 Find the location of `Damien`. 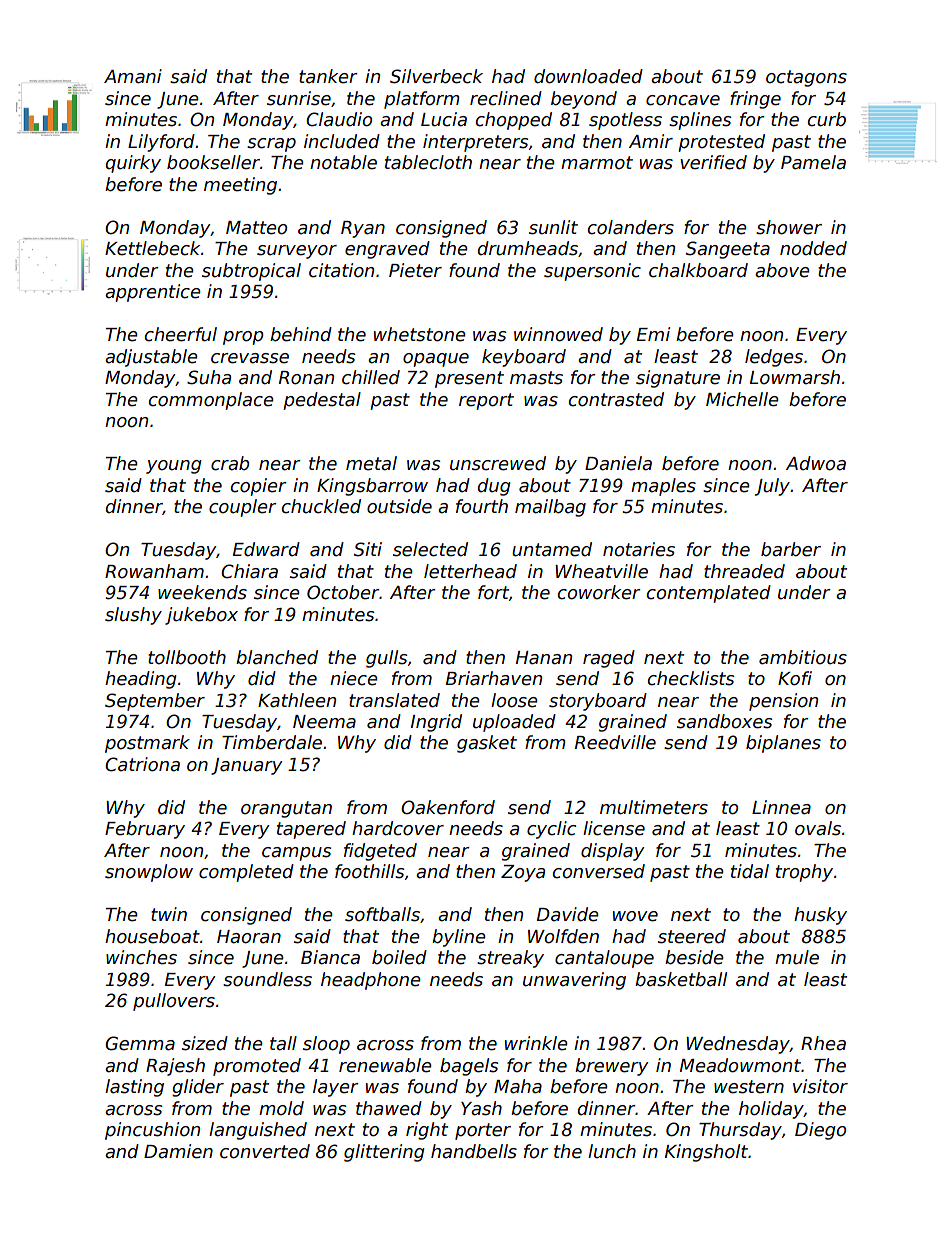

Damien is located at coordinates (178, 1151).
